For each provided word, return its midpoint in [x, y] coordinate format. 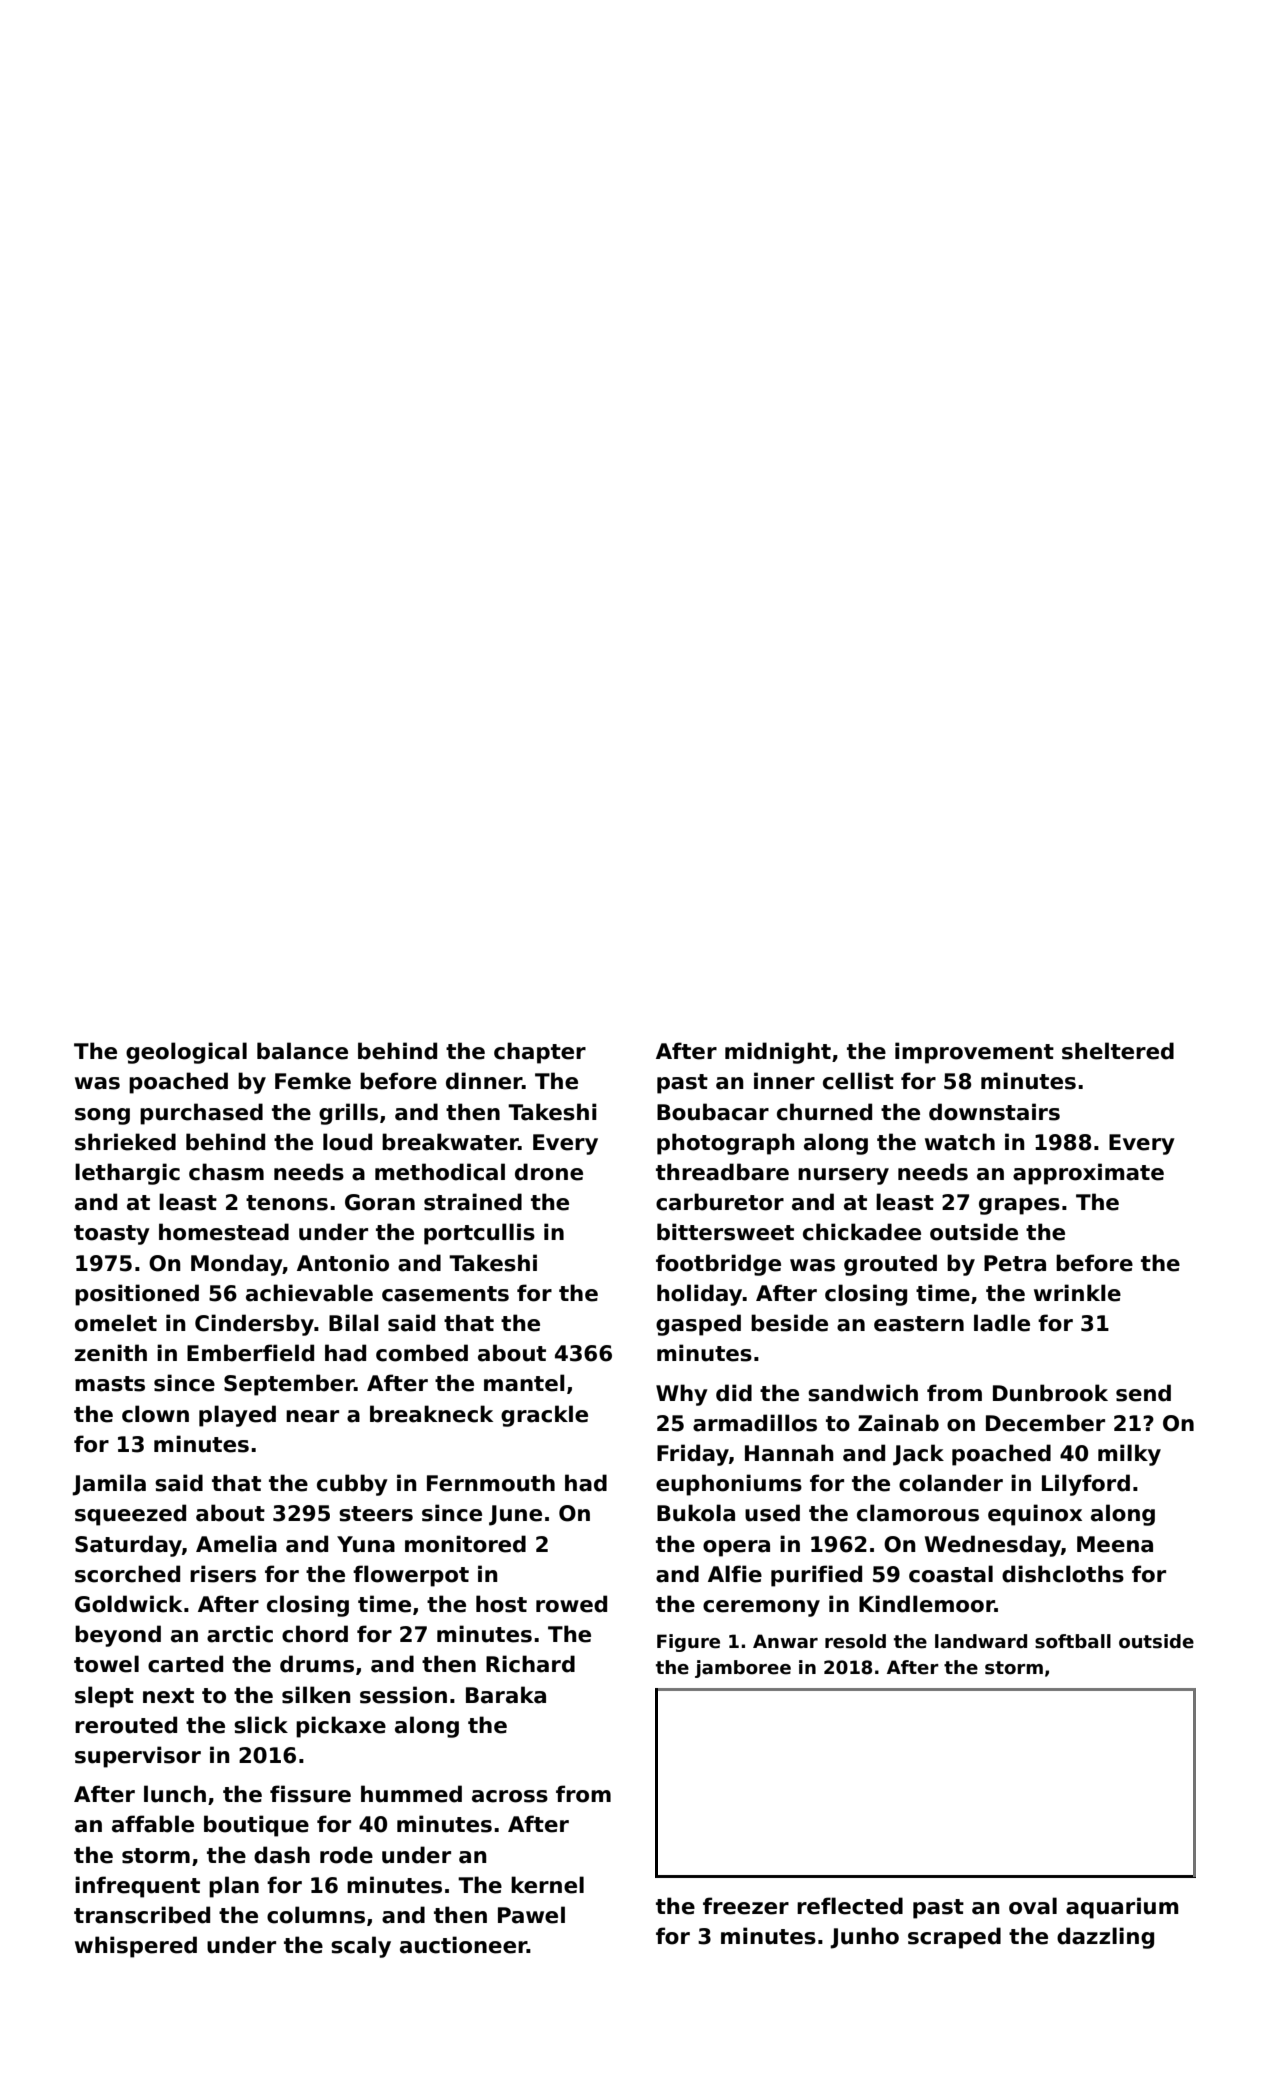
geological [186, 1053]
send [1143, 1393]
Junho [864, 1938]
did [734, 1393]
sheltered [1118, 1051]
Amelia [236, 1544]
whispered [136, 1947]
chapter [540, 1053]
